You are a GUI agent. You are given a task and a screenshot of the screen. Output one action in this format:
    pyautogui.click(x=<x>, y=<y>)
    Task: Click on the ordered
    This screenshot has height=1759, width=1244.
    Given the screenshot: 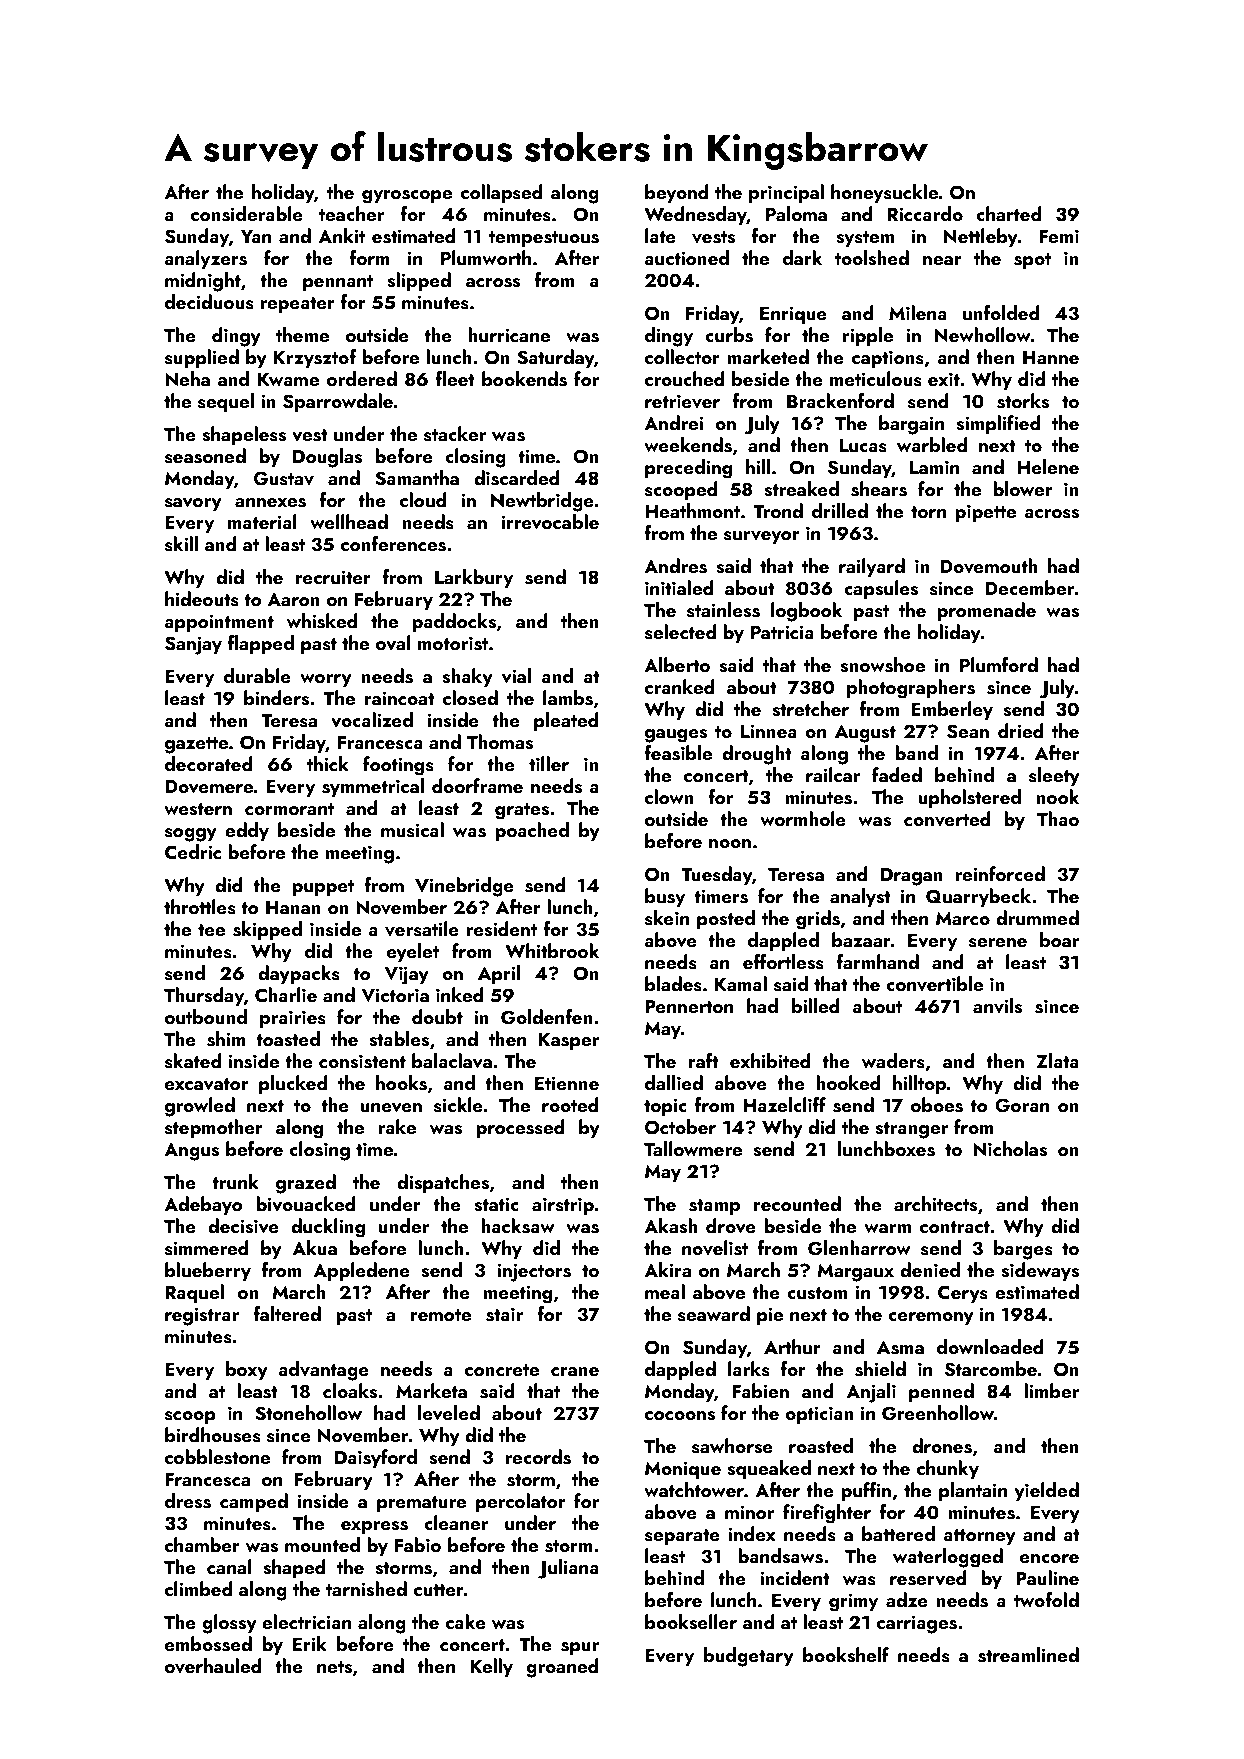 What is the action you would take?
    pyautogui.click(x=362, y=378)
